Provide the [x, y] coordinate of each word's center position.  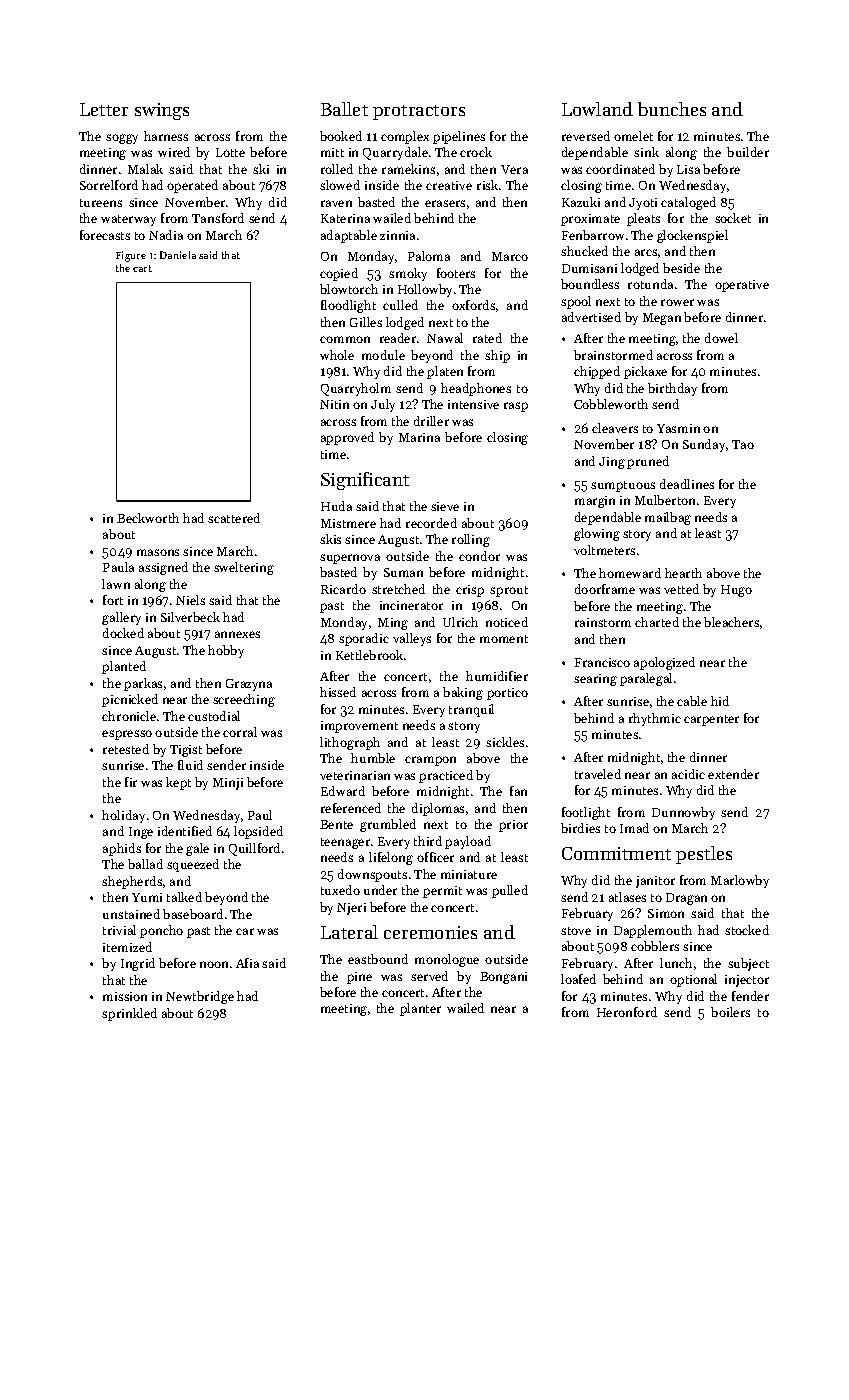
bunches [672, 109]
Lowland [597, 109]
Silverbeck [190, 617]
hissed [338, 692]
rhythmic [655, 719]
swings [162, 111]
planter [420, 1009]
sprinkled [129, 1014]
